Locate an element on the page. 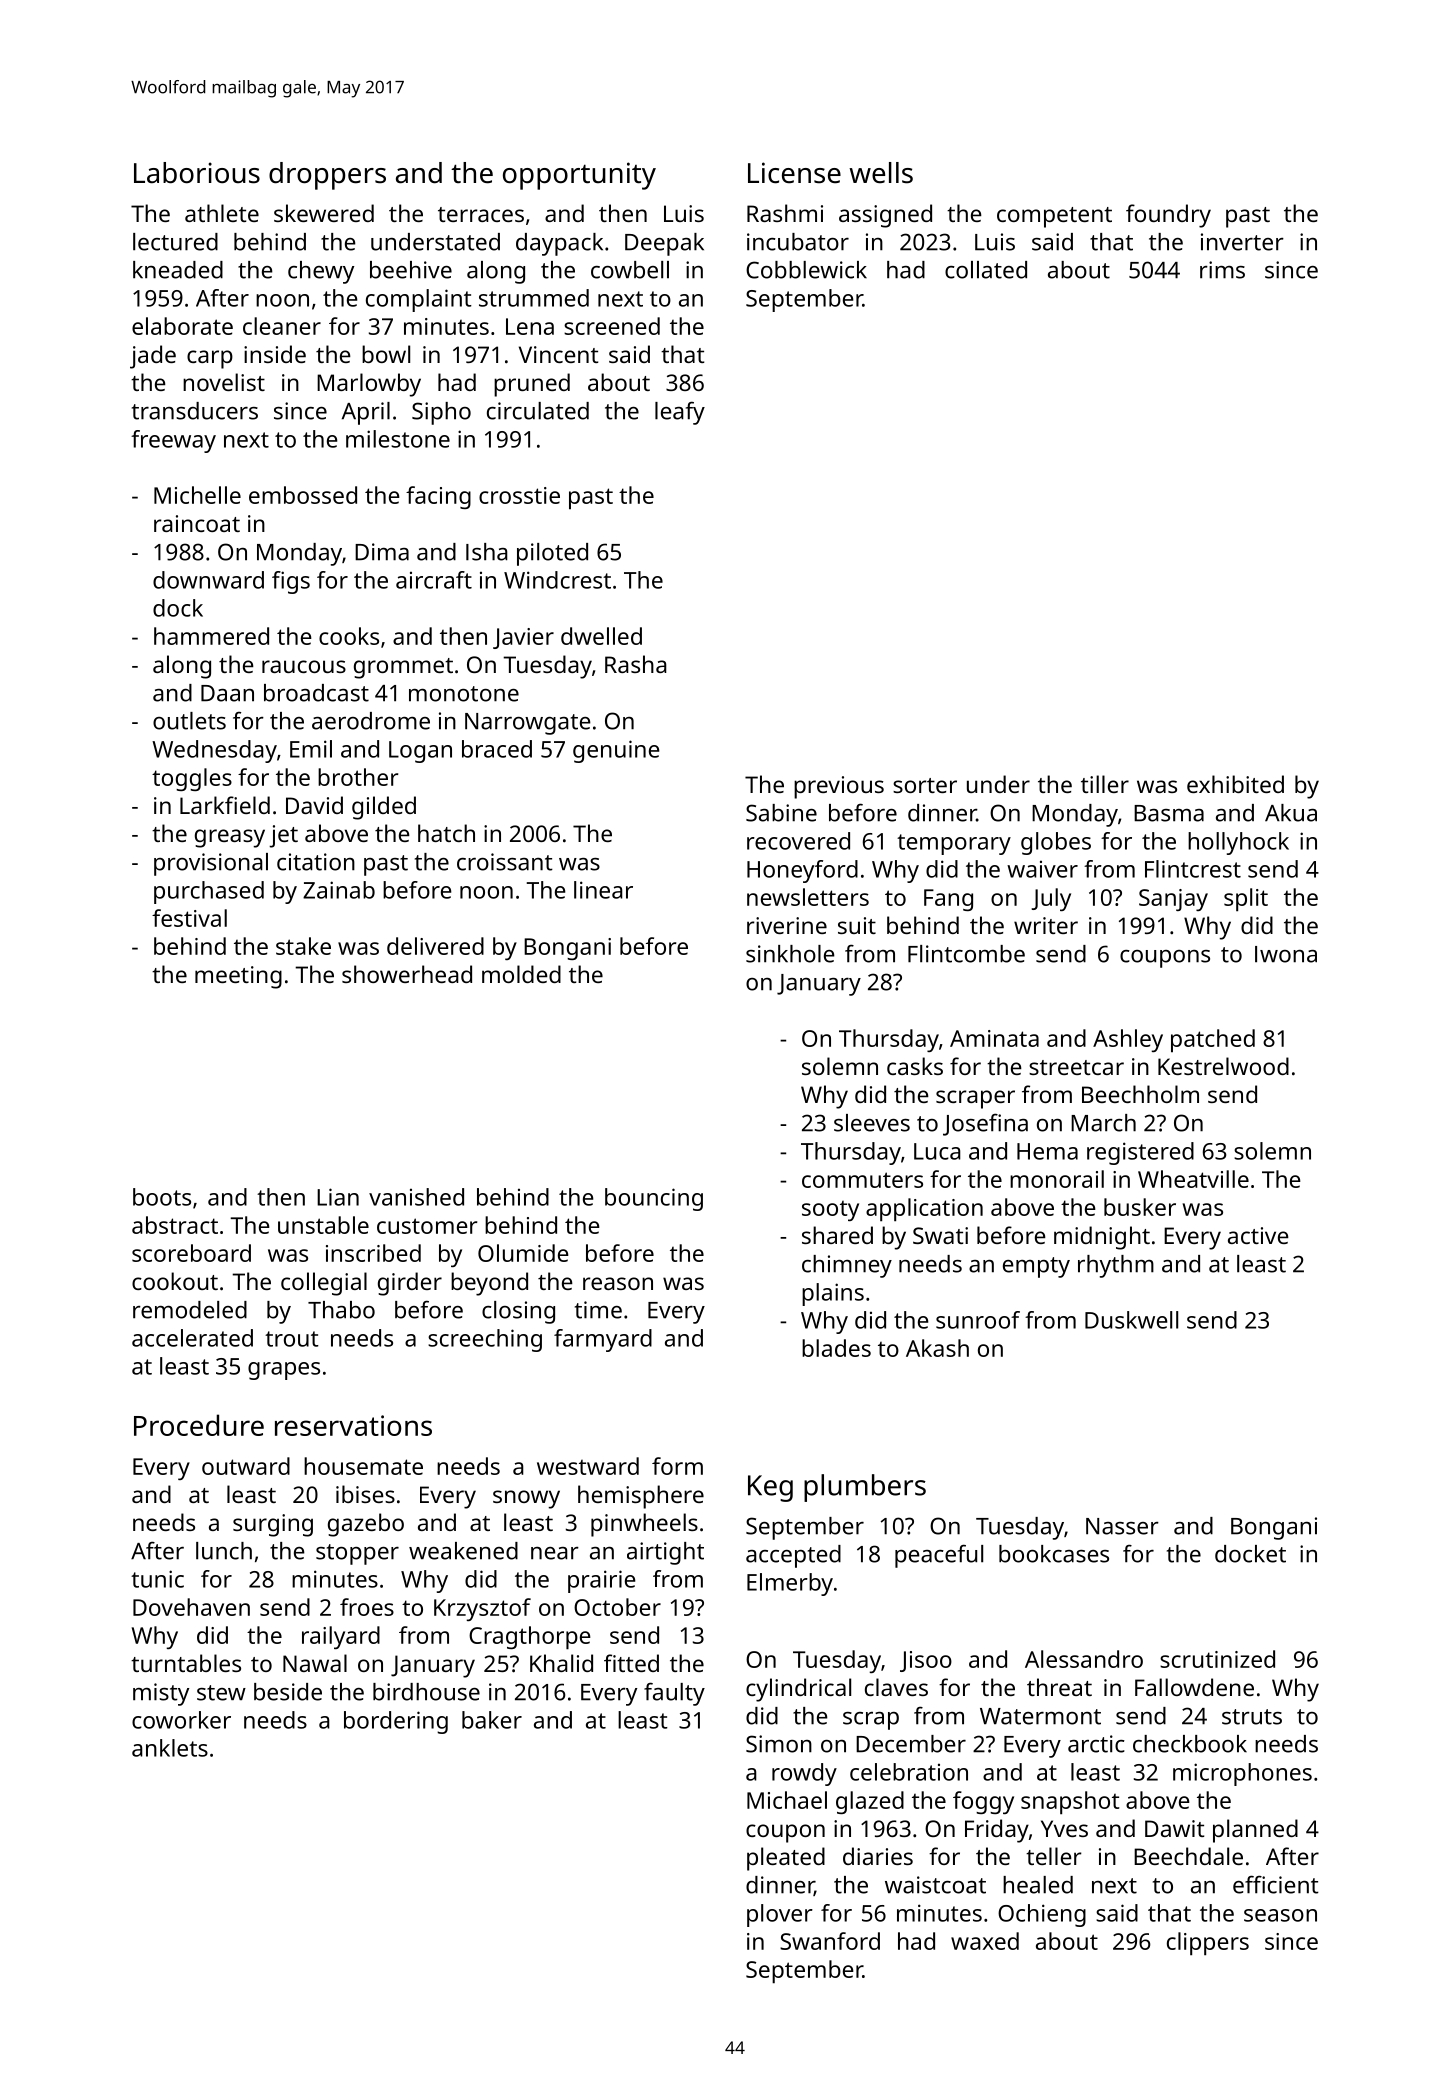  westward is located at coordinates (588, 1466).
